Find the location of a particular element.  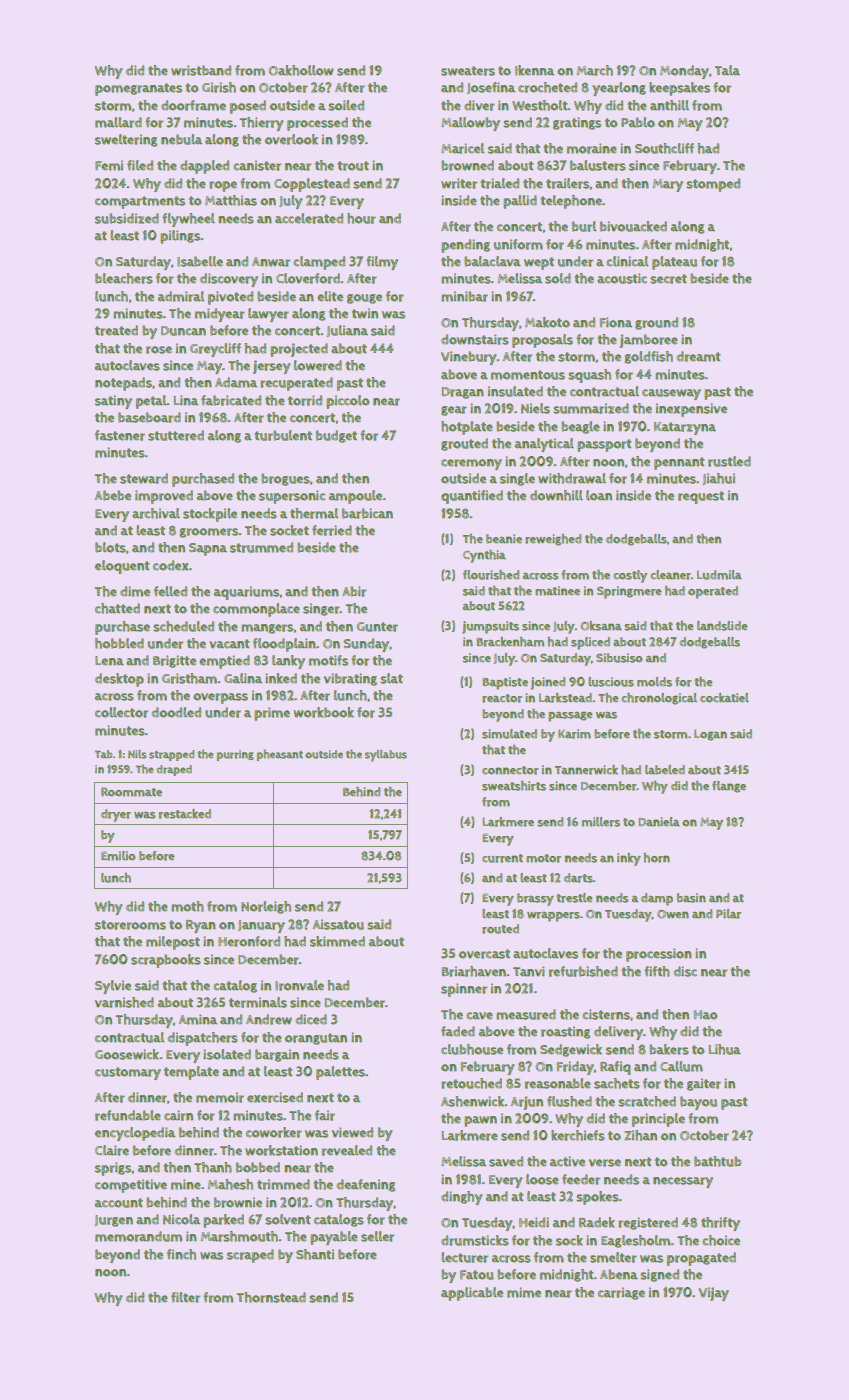

competitive is located at coordinates (131, 1186).
